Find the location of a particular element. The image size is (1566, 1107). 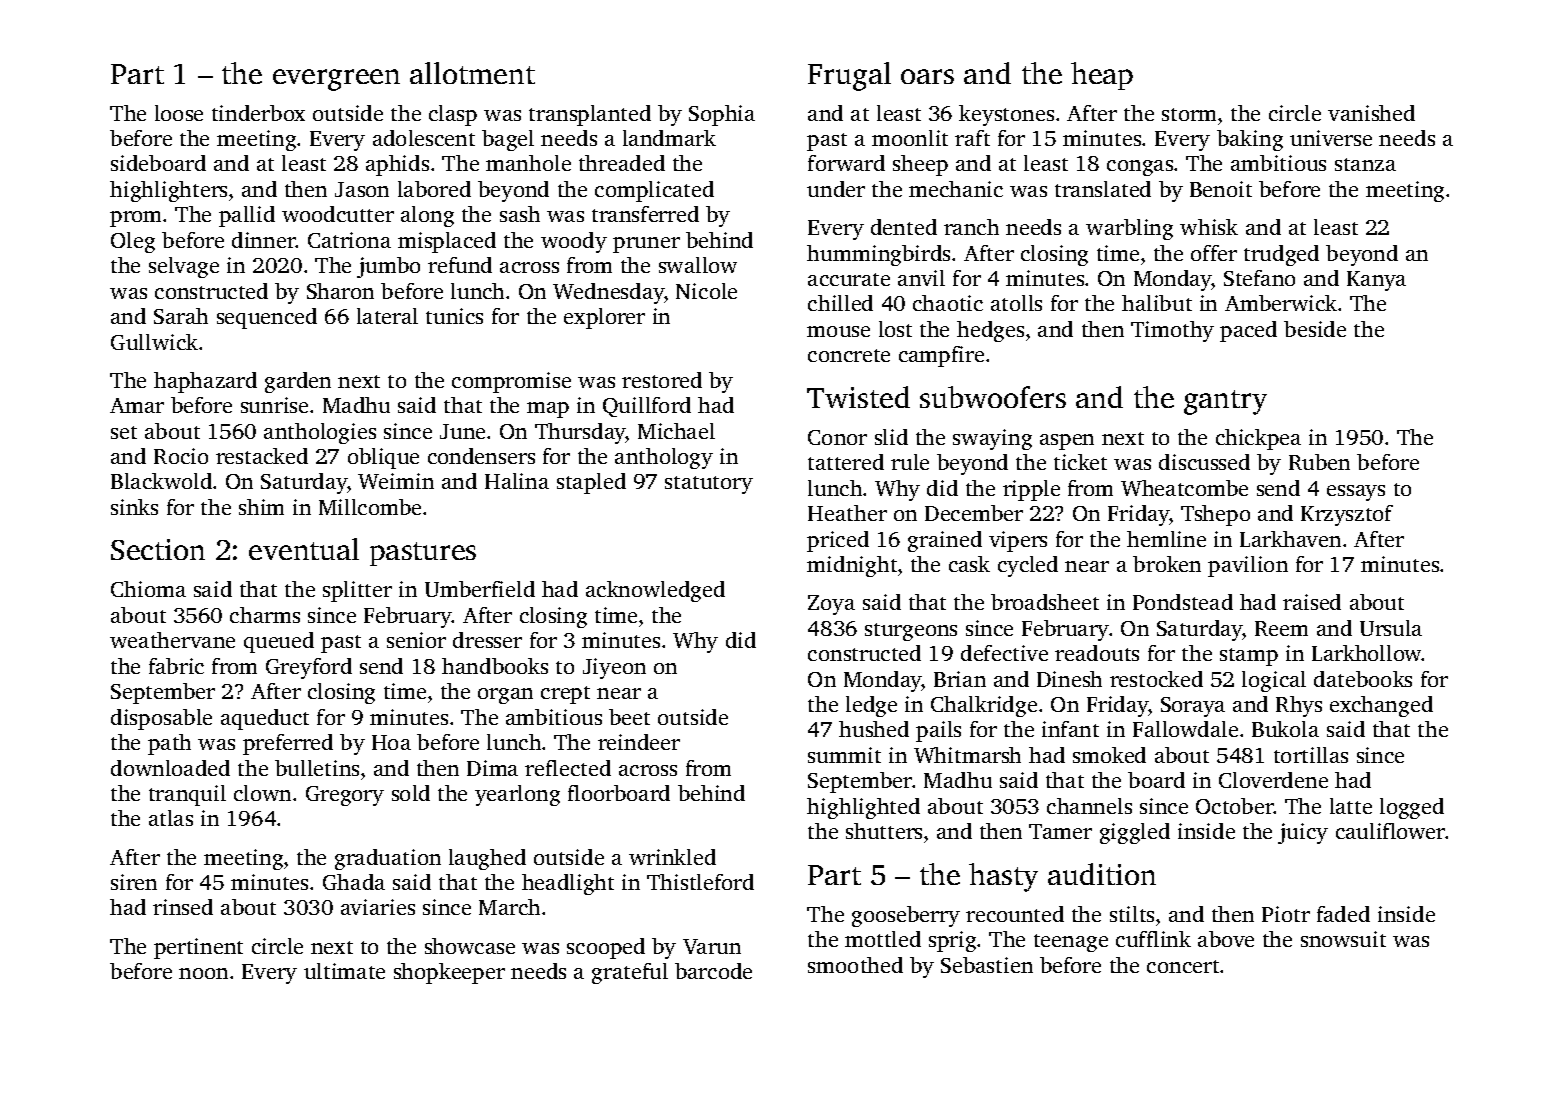

sold is located at coordinates (411, 793).
